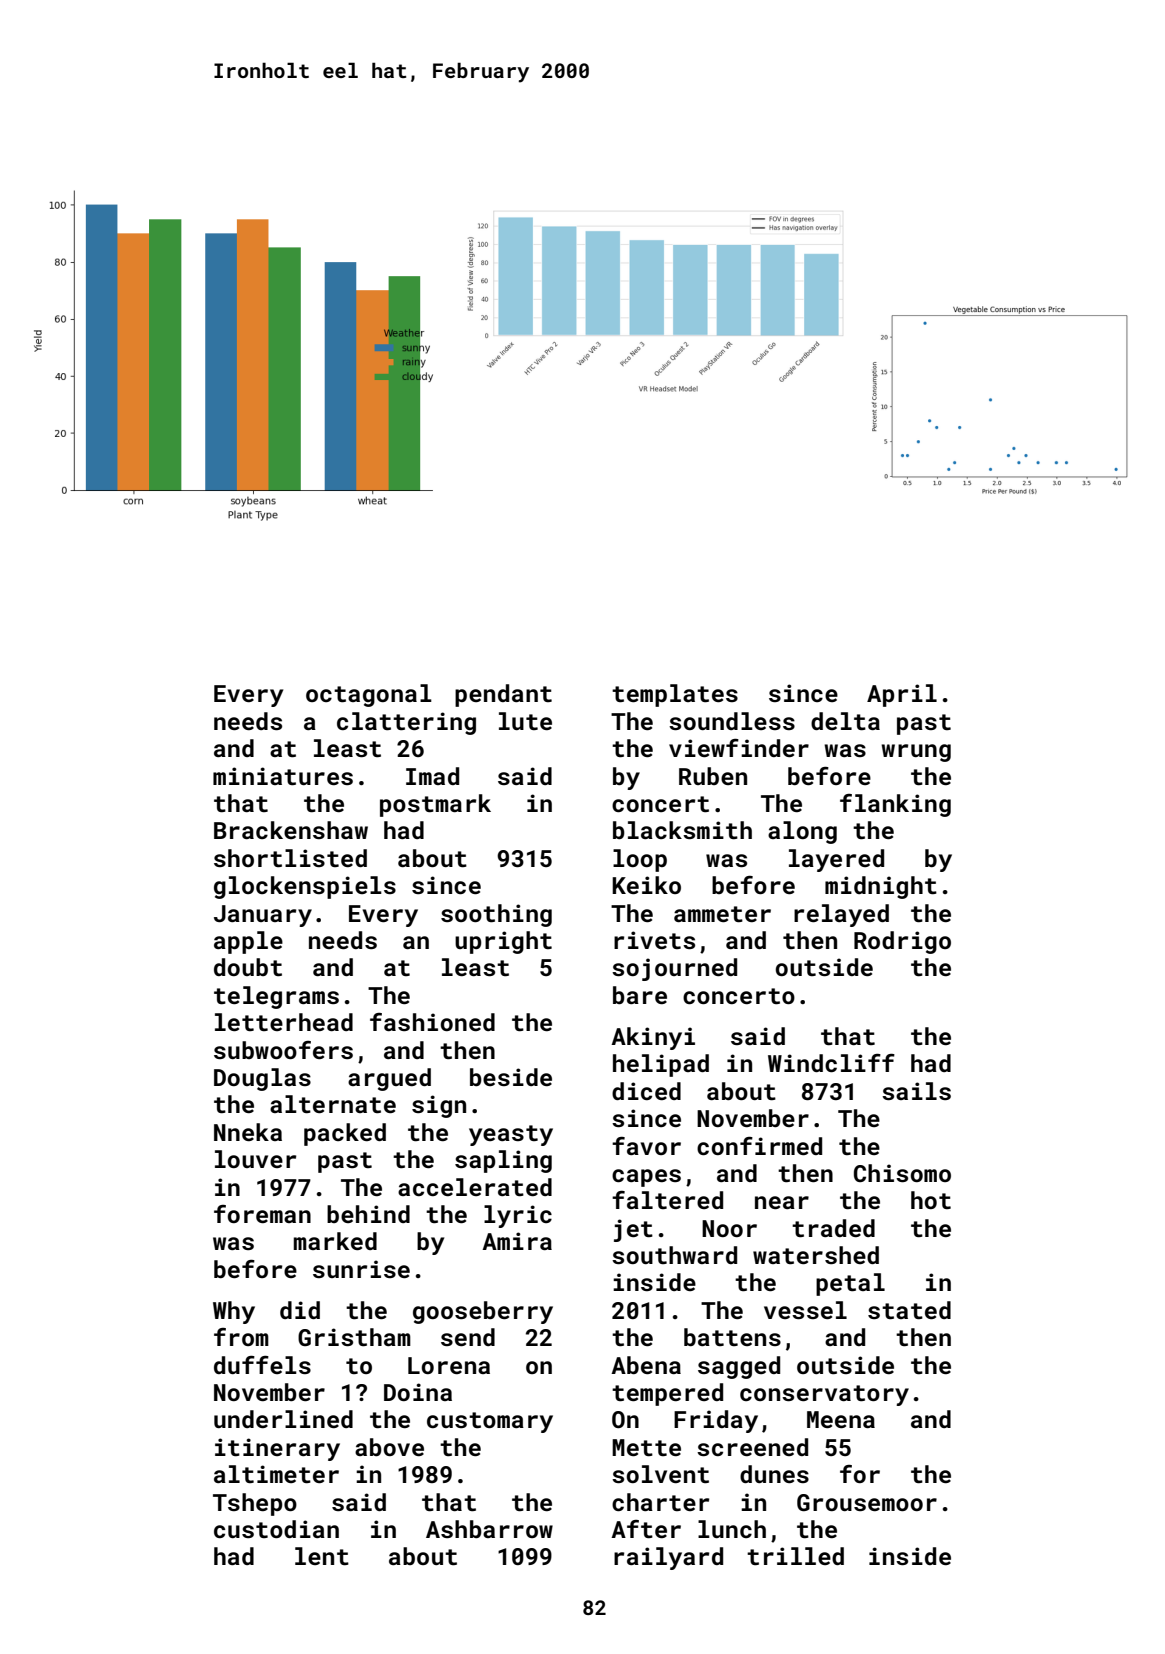 This screenshot has width=1165, height=1654. What do you see at coordinates (262, 1214) in the screenshot?
I see `foreman` at bounding box center [262, 1214].
